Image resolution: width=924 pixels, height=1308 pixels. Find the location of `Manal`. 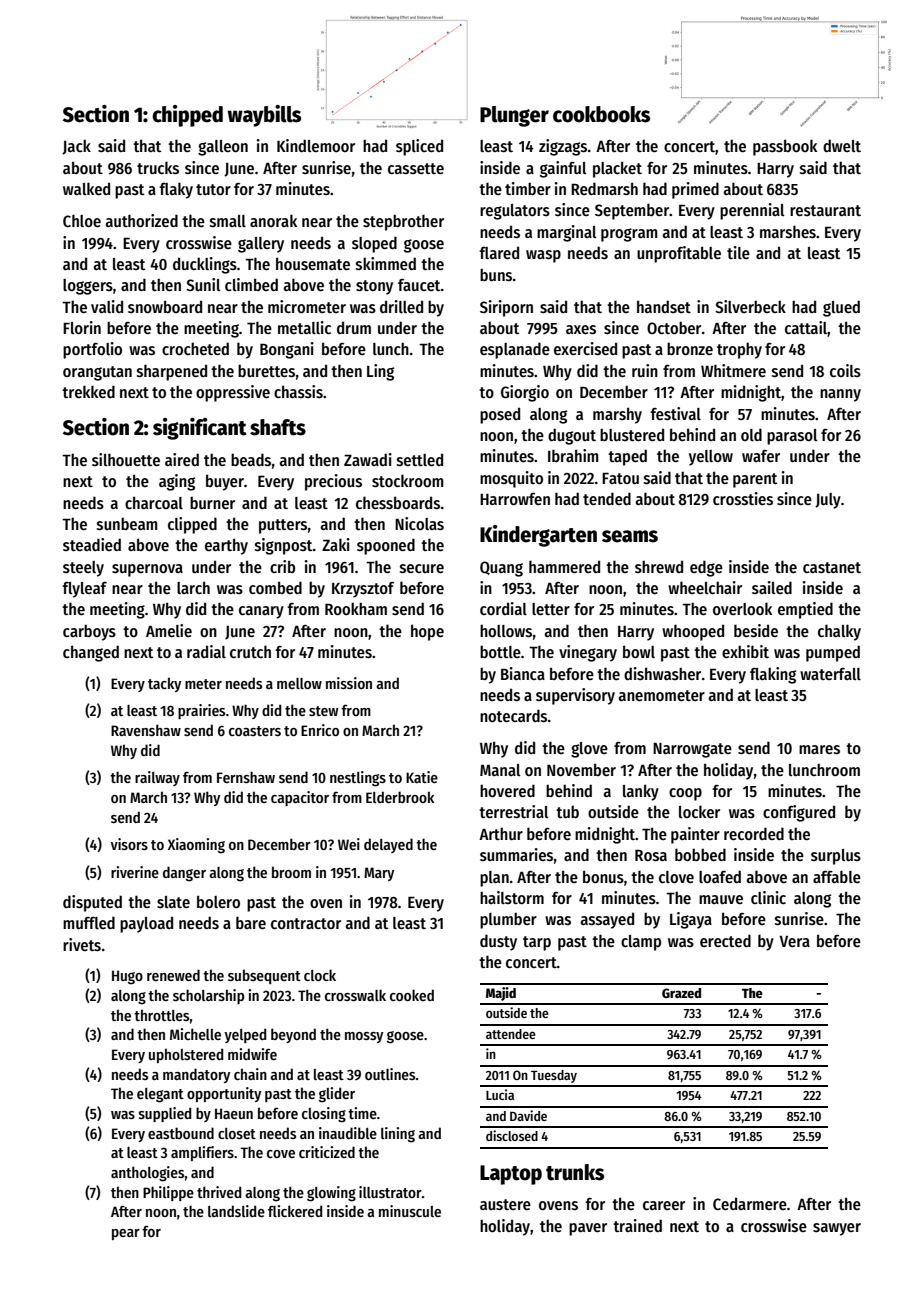

Manal is located at coordinates (500, 770).
